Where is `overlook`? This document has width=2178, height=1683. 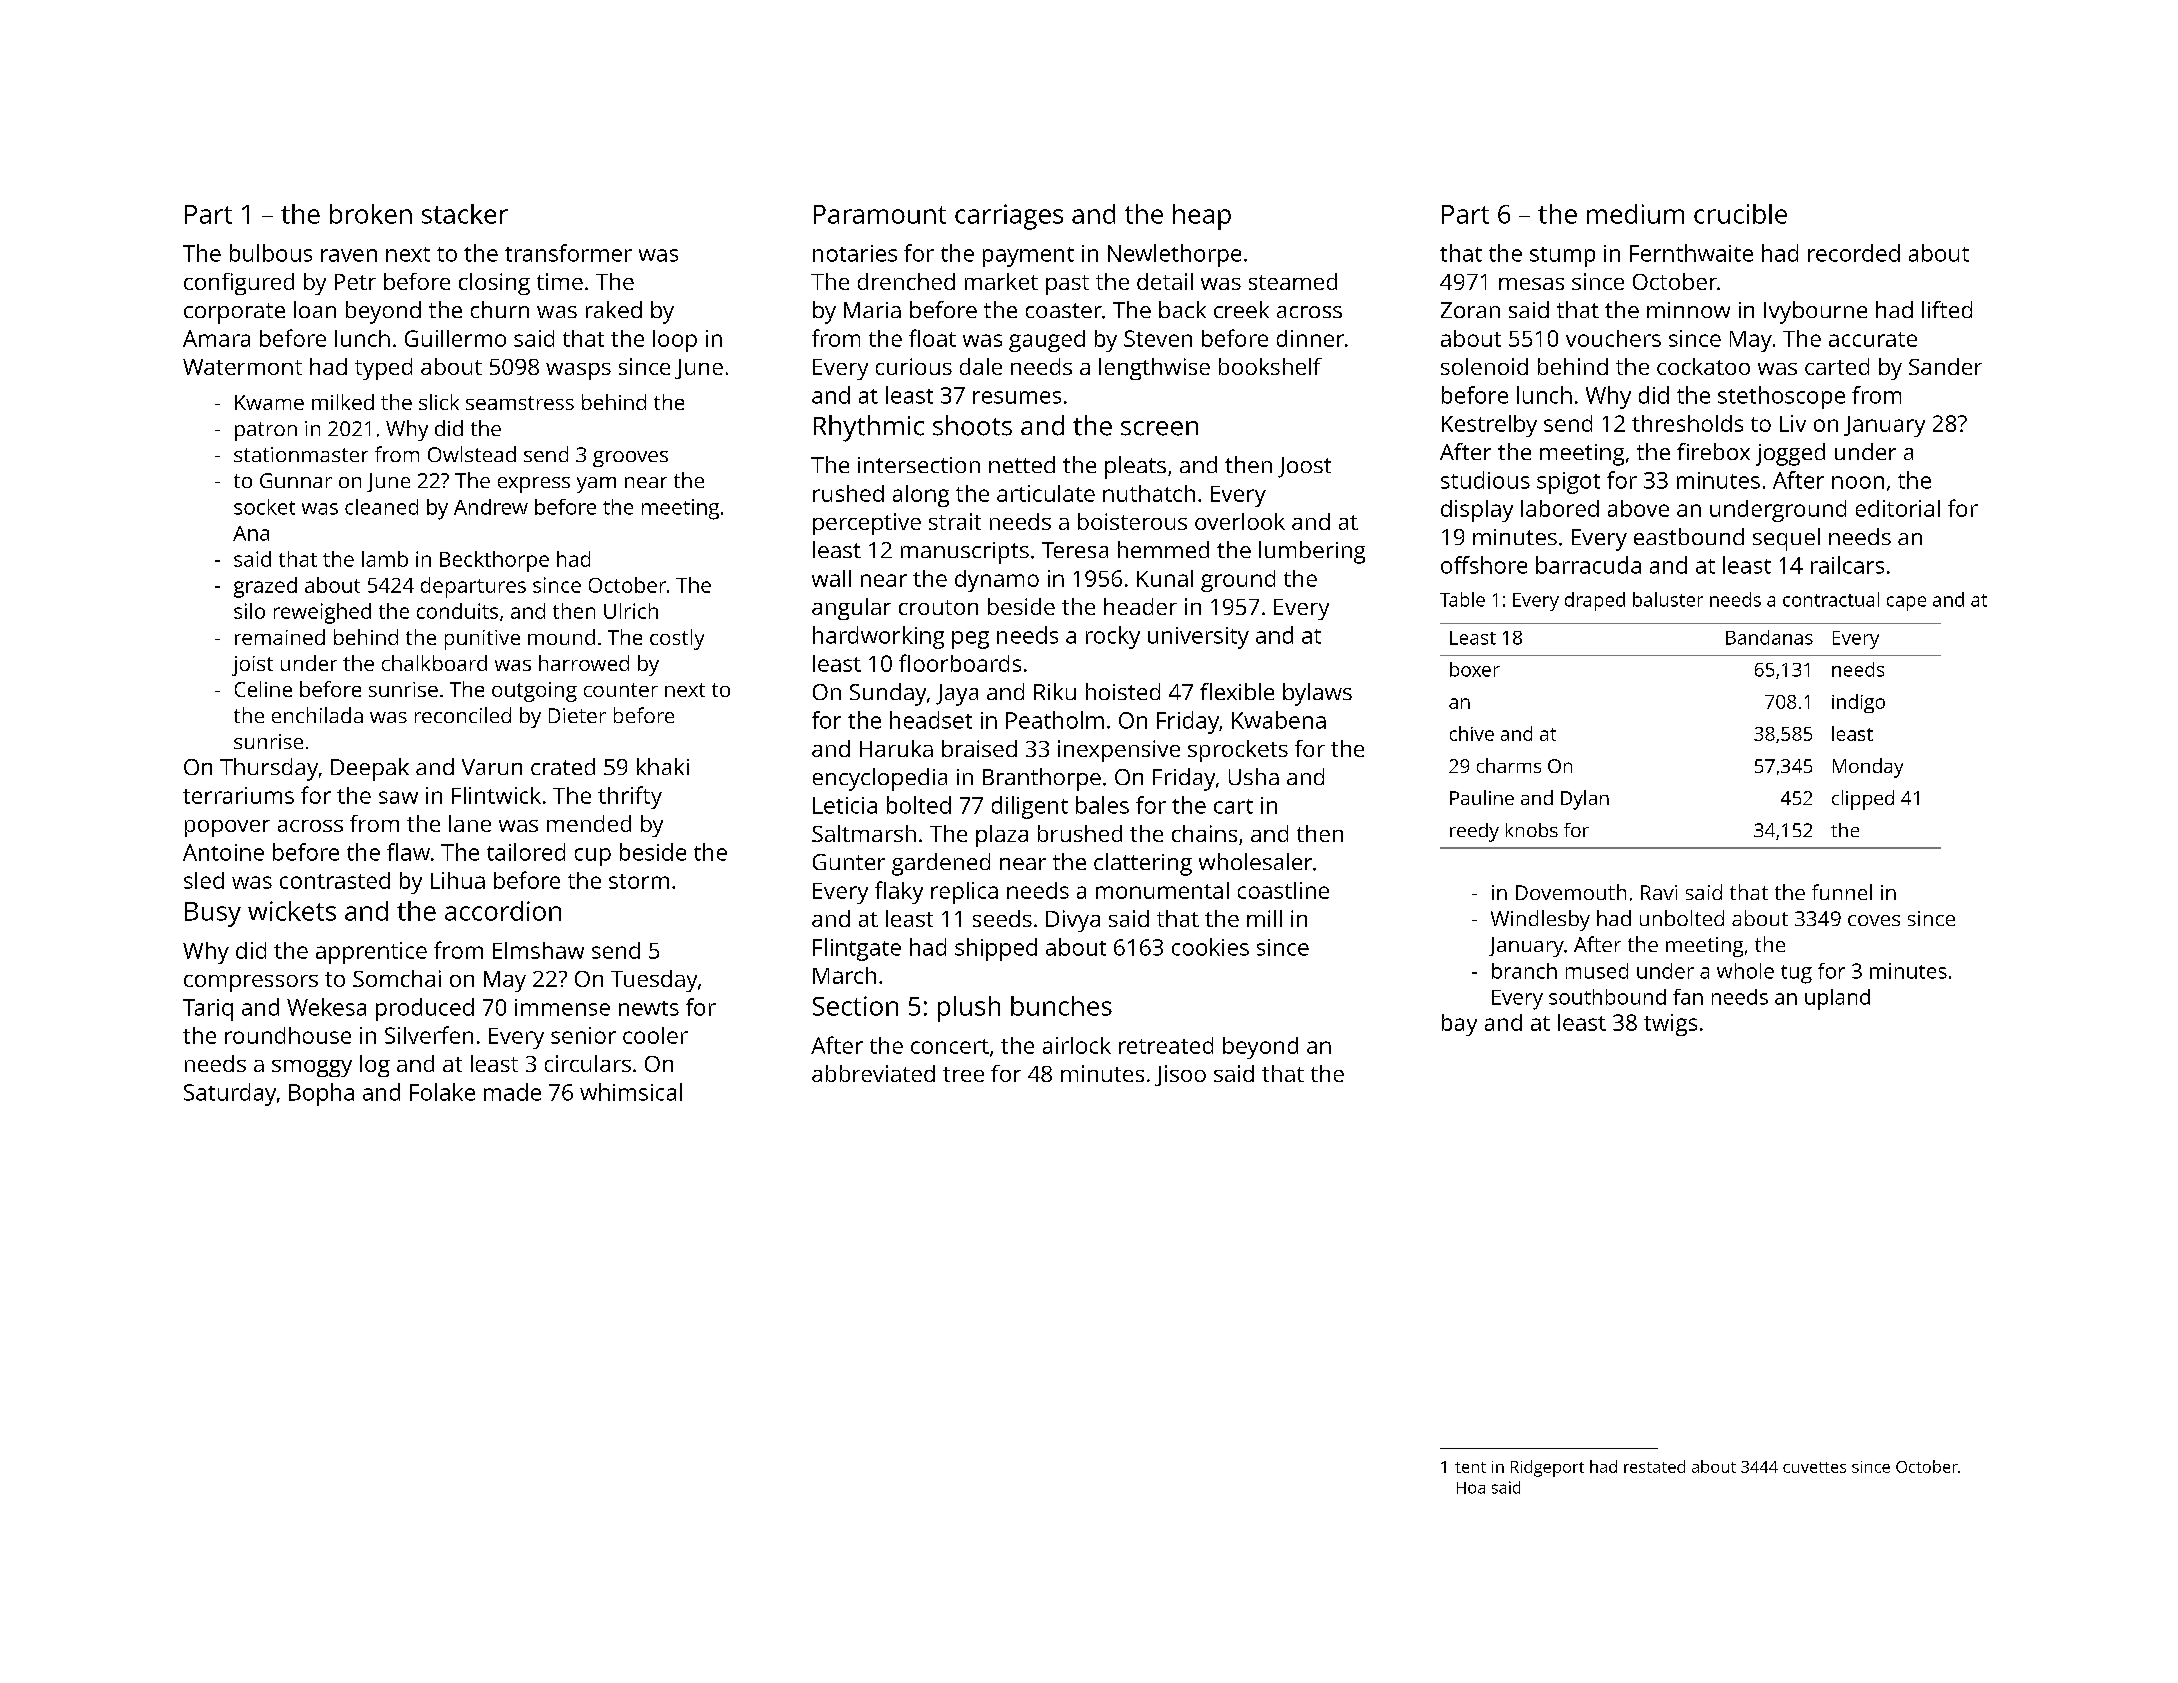
overlook is located at coordinates (1240, 521).
